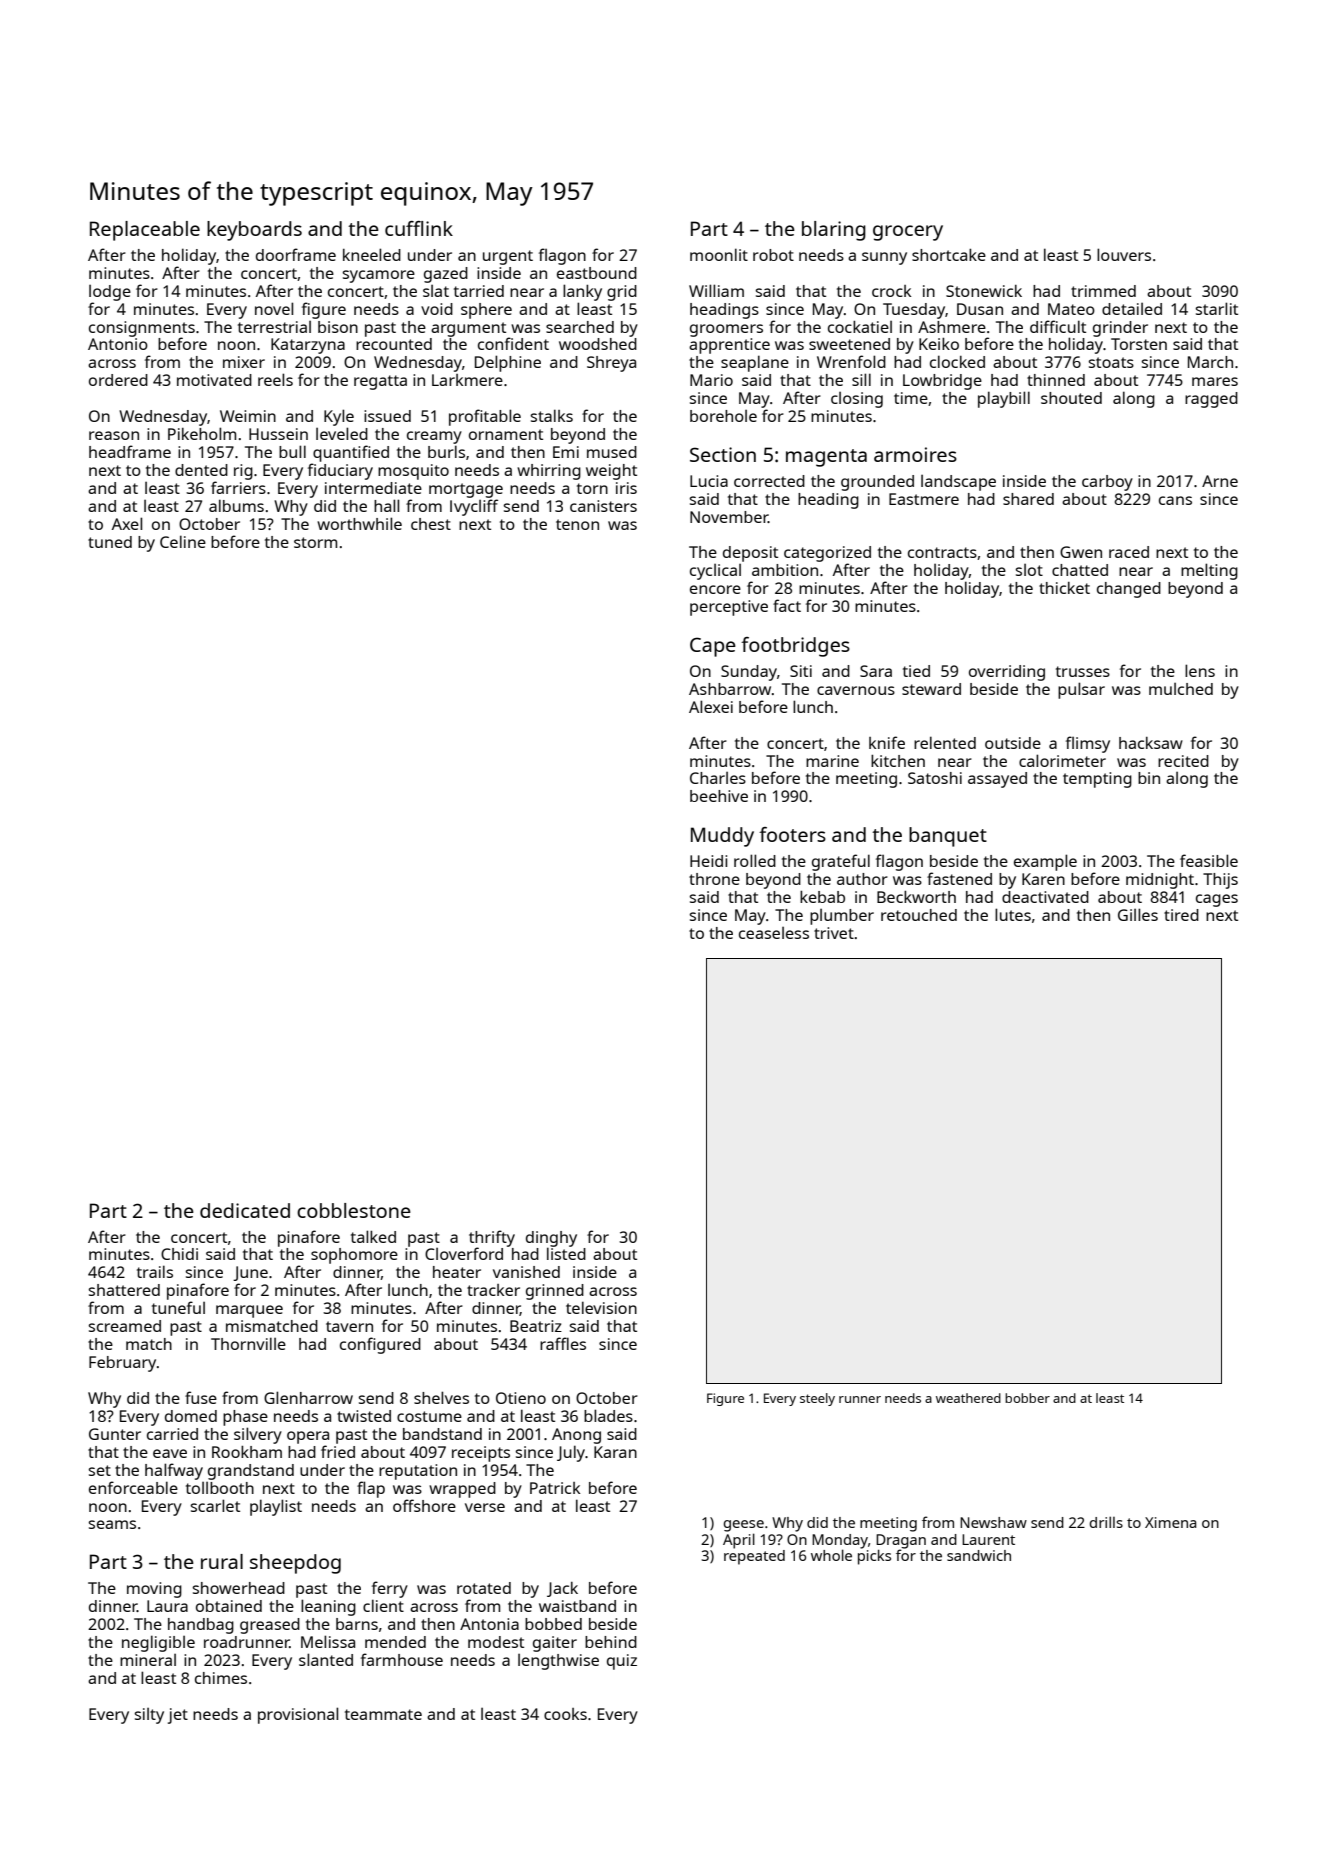 This screenshot has width=1327, height=1876. What do you see at coordinates (118, 380) in the screenshot?
I see `ordered` at bounding box center [118, 380].
